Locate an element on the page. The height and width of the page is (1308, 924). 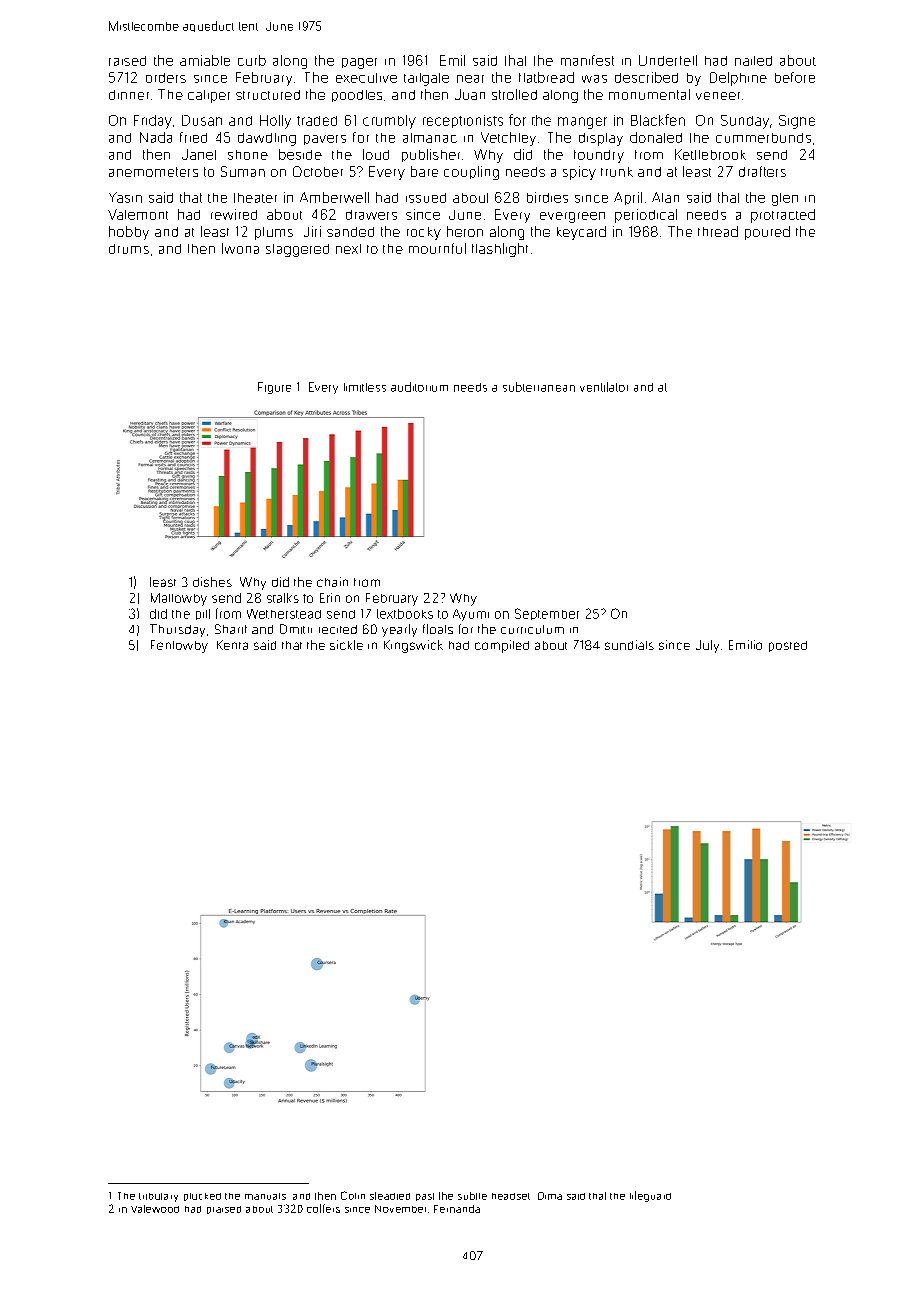
limitless is located at coordinates (365, 387).
